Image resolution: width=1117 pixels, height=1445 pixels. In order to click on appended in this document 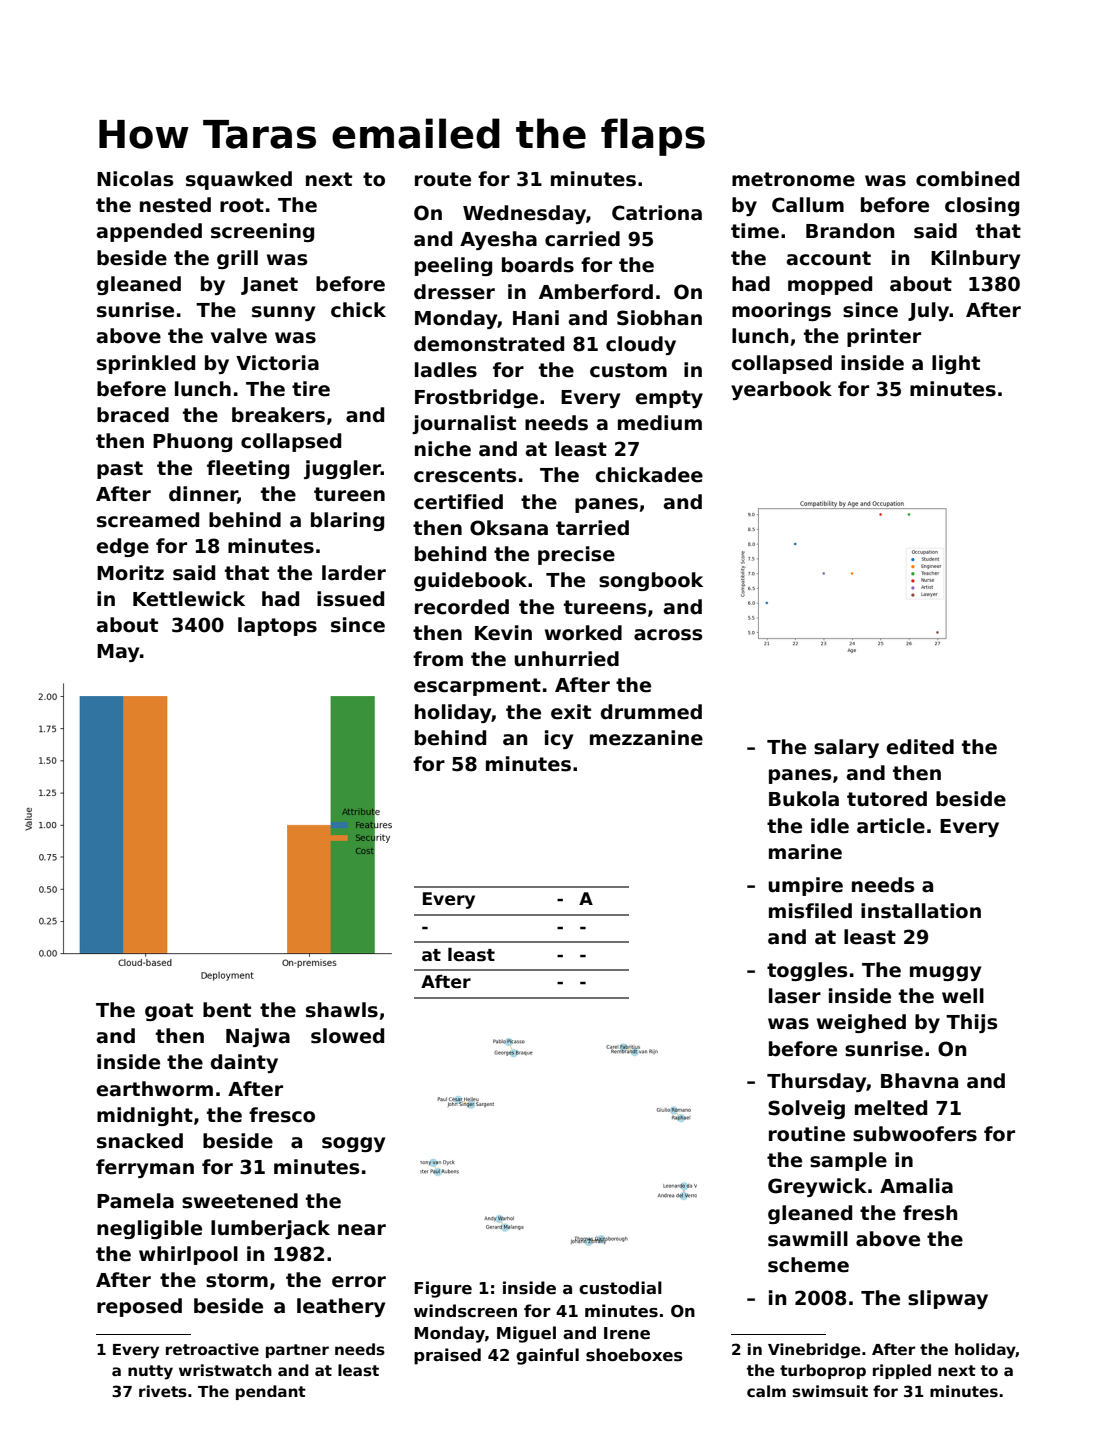, I will do `click(149, 232)`.
